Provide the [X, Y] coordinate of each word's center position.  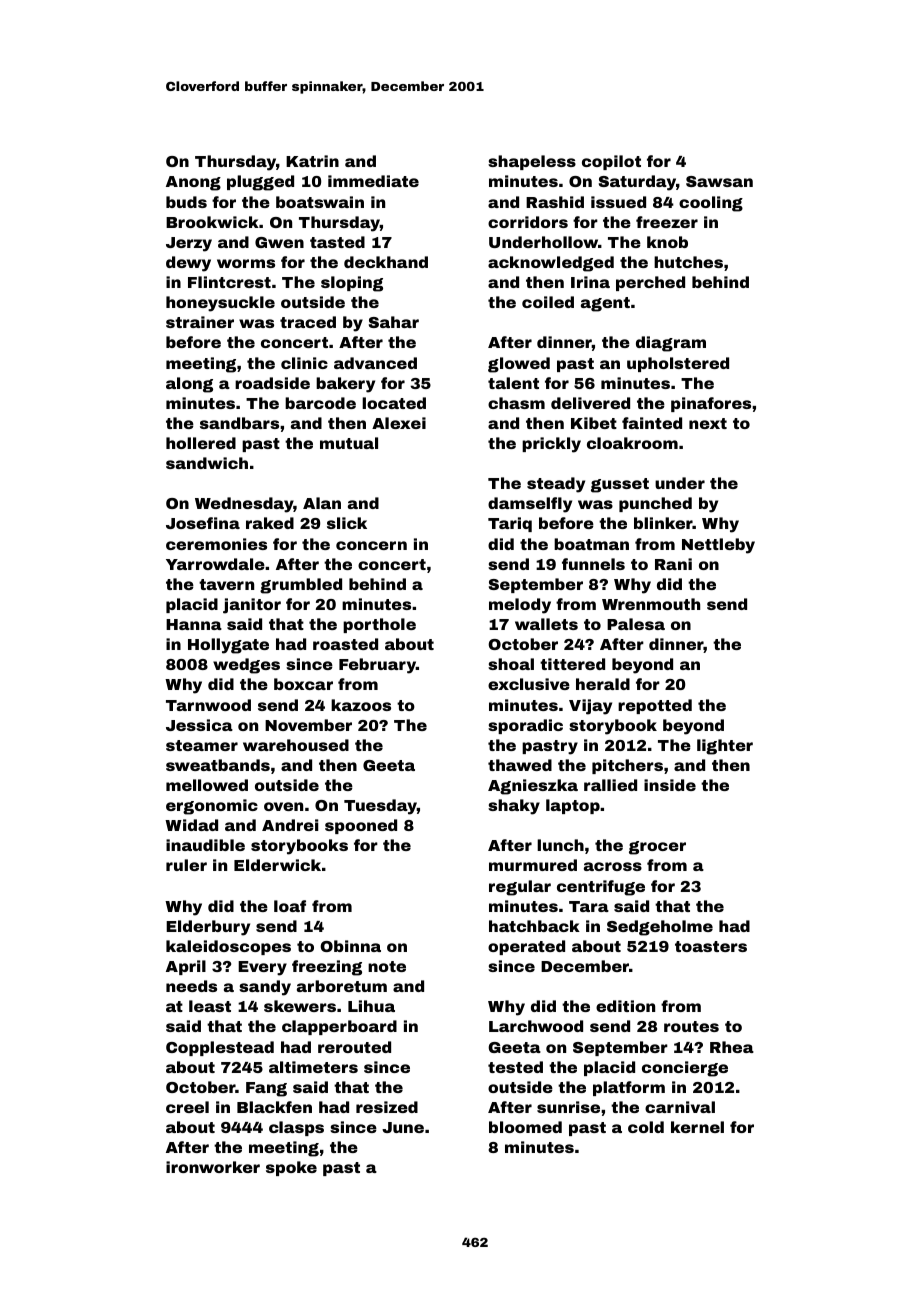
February [377, 666]
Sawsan [719, 181]
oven [283, 806]
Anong [193, 183]
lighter [725, 747]
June [403, 1127]
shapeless [532, 162]
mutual [349, 443]
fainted [652, 423]
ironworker [213, 1167]
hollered [201, 443]
